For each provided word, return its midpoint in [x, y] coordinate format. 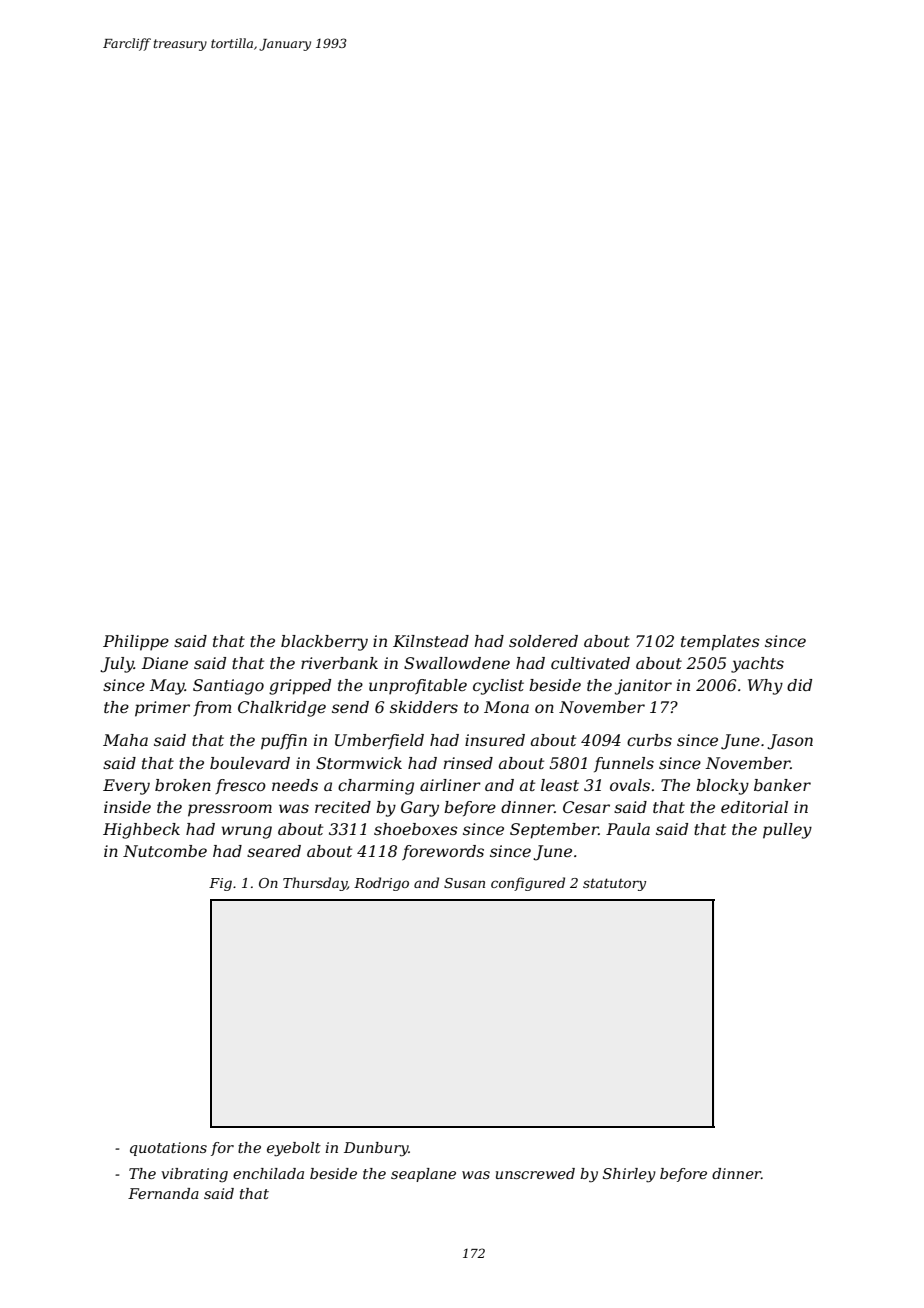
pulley [787, 831]
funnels [624, 764]
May [167, 687]
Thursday [315, 884]
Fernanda [163, 1193]
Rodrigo [381, 884]
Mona [506, 707]
